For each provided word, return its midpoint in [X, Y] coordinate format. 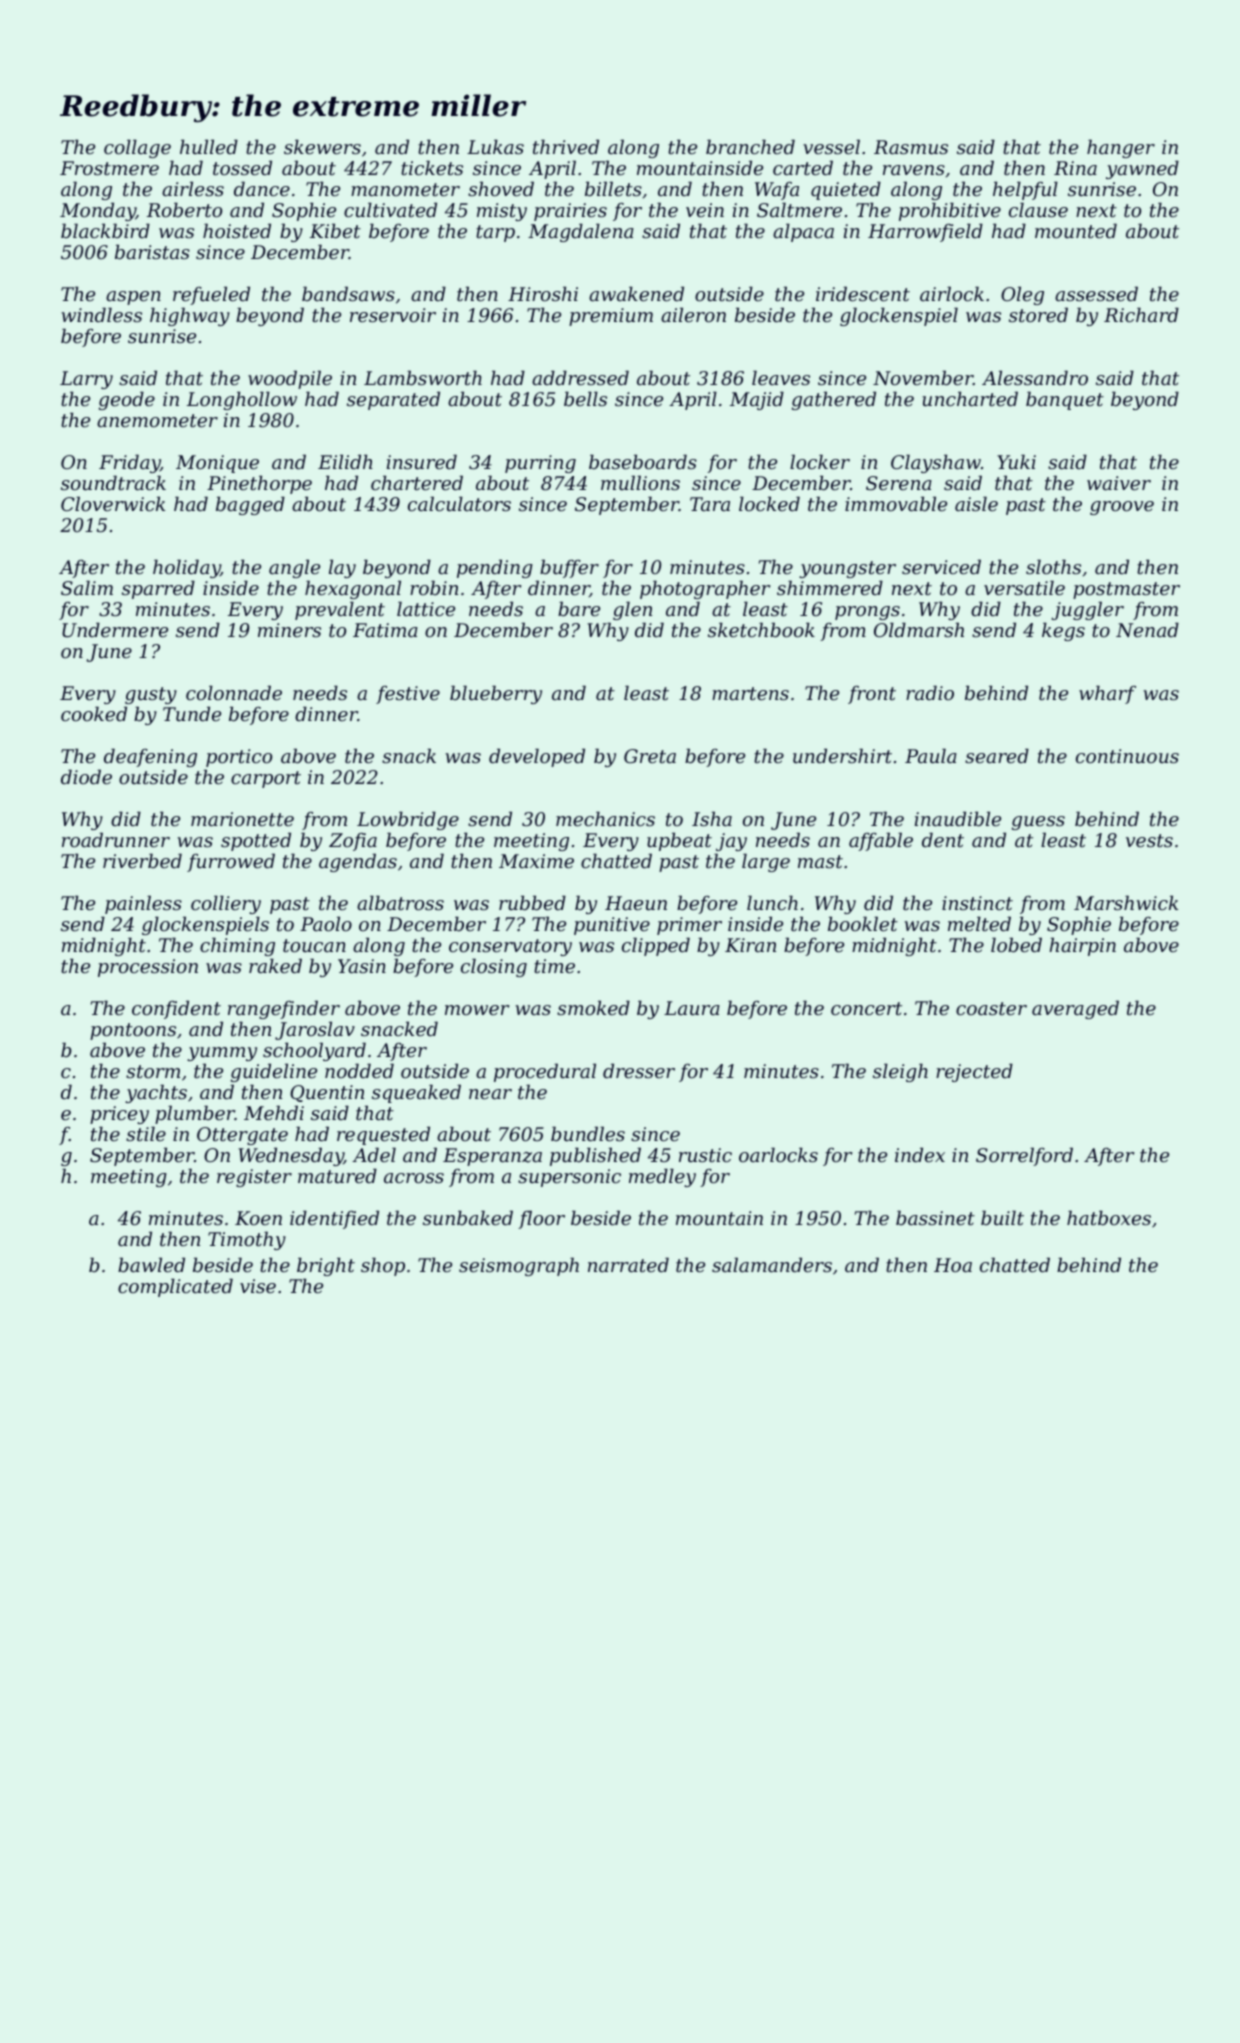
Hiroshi [543, 293]
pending [495, 568]
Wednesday [291, 1156]
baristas [152, 251]
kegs [1063, 631]
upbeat [679, 841]
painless [143, 904]
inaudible [958, 818]
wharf [1107, 694]
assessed [1096, 293]
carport [266, 779]
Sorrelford [1024, 1156]
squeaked [416, 1093]
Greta [650, 756]
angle [294, 568]
